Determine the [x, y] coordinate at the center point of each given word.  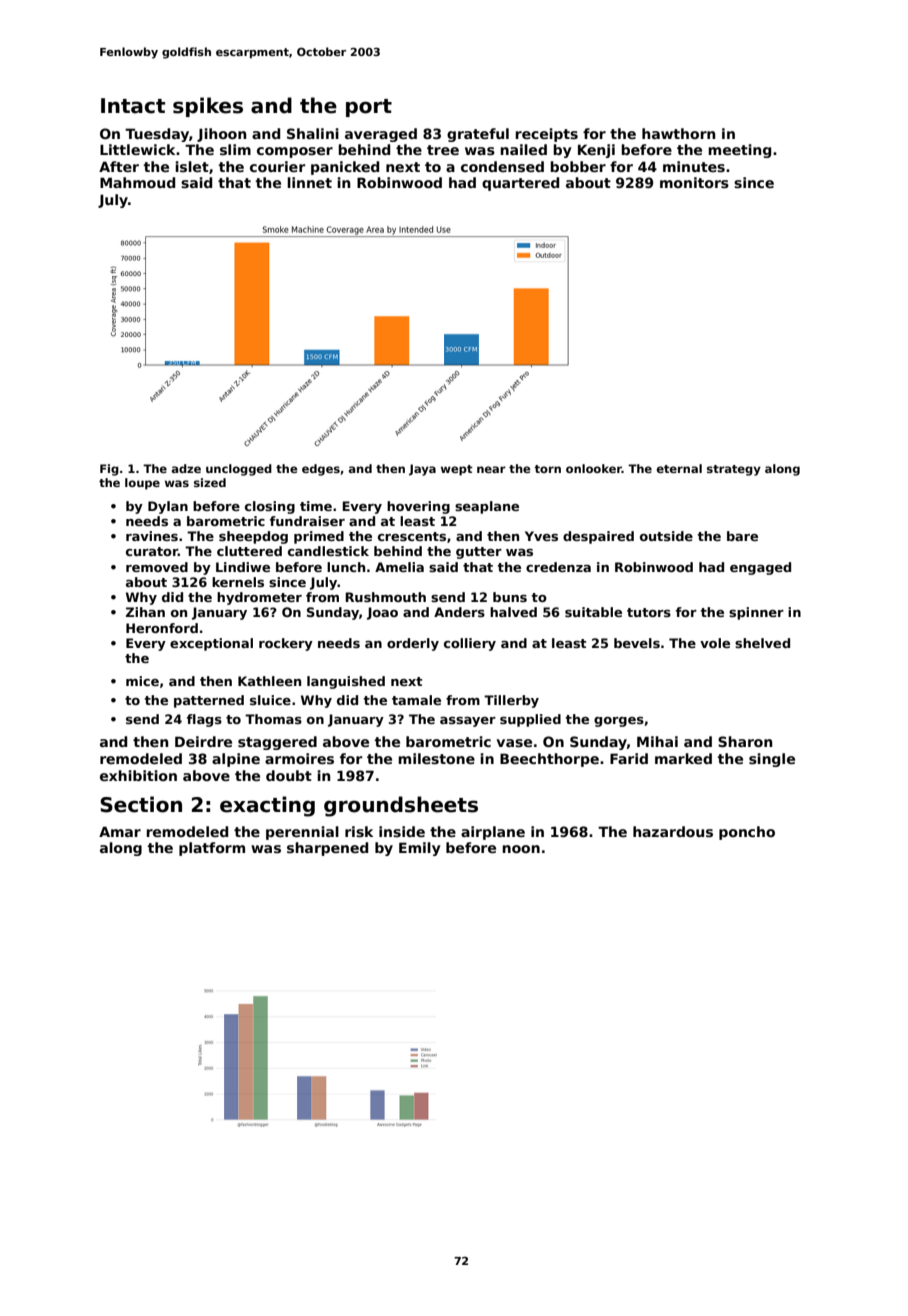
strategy [734, 470]
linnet [309, 182]
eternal [679, 468]
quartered [520, 184]
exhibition [138, 775]
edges [321, 470]
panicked [345, 168]
